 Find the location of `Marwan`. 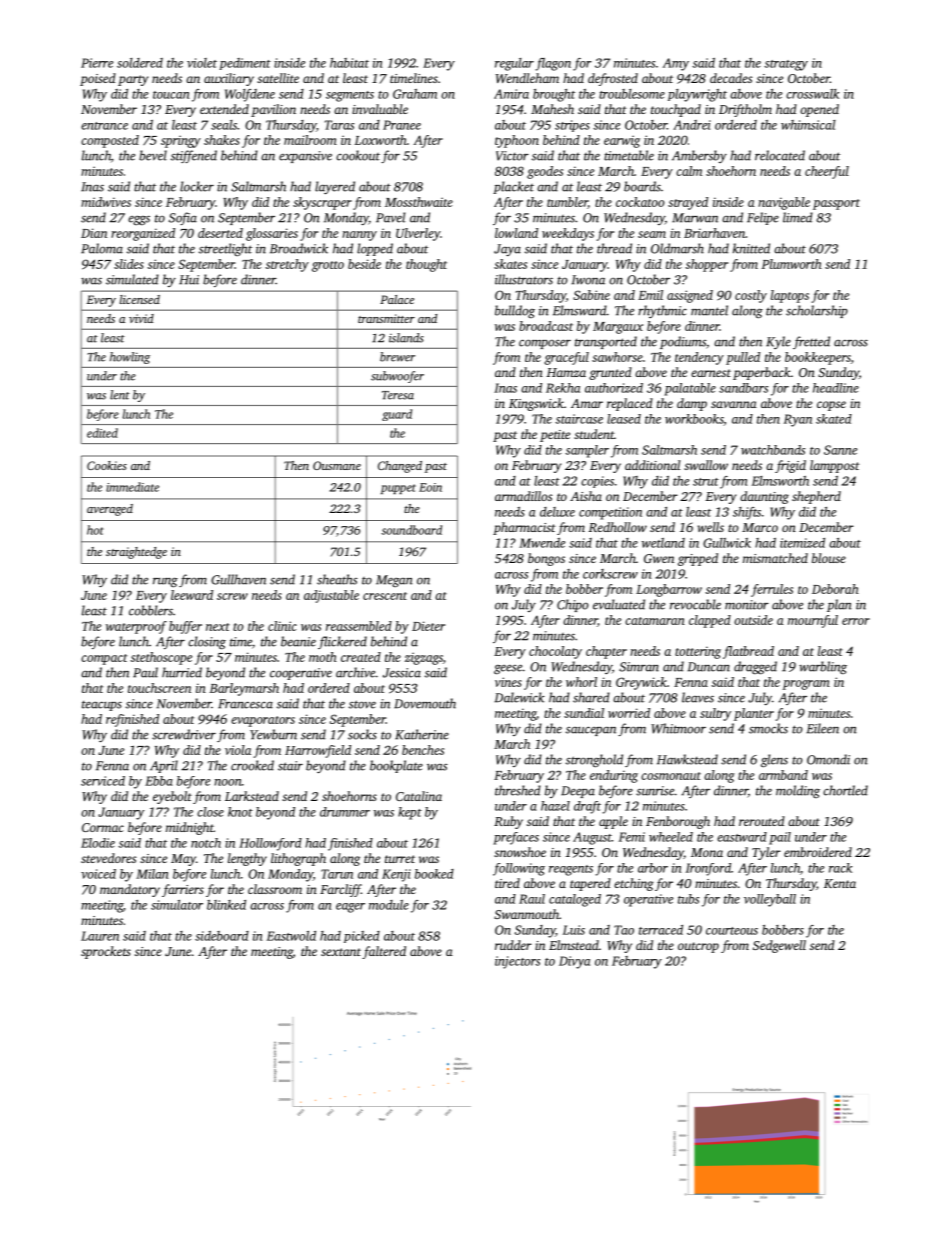

Marwan is located at coordinates (695, 218).
